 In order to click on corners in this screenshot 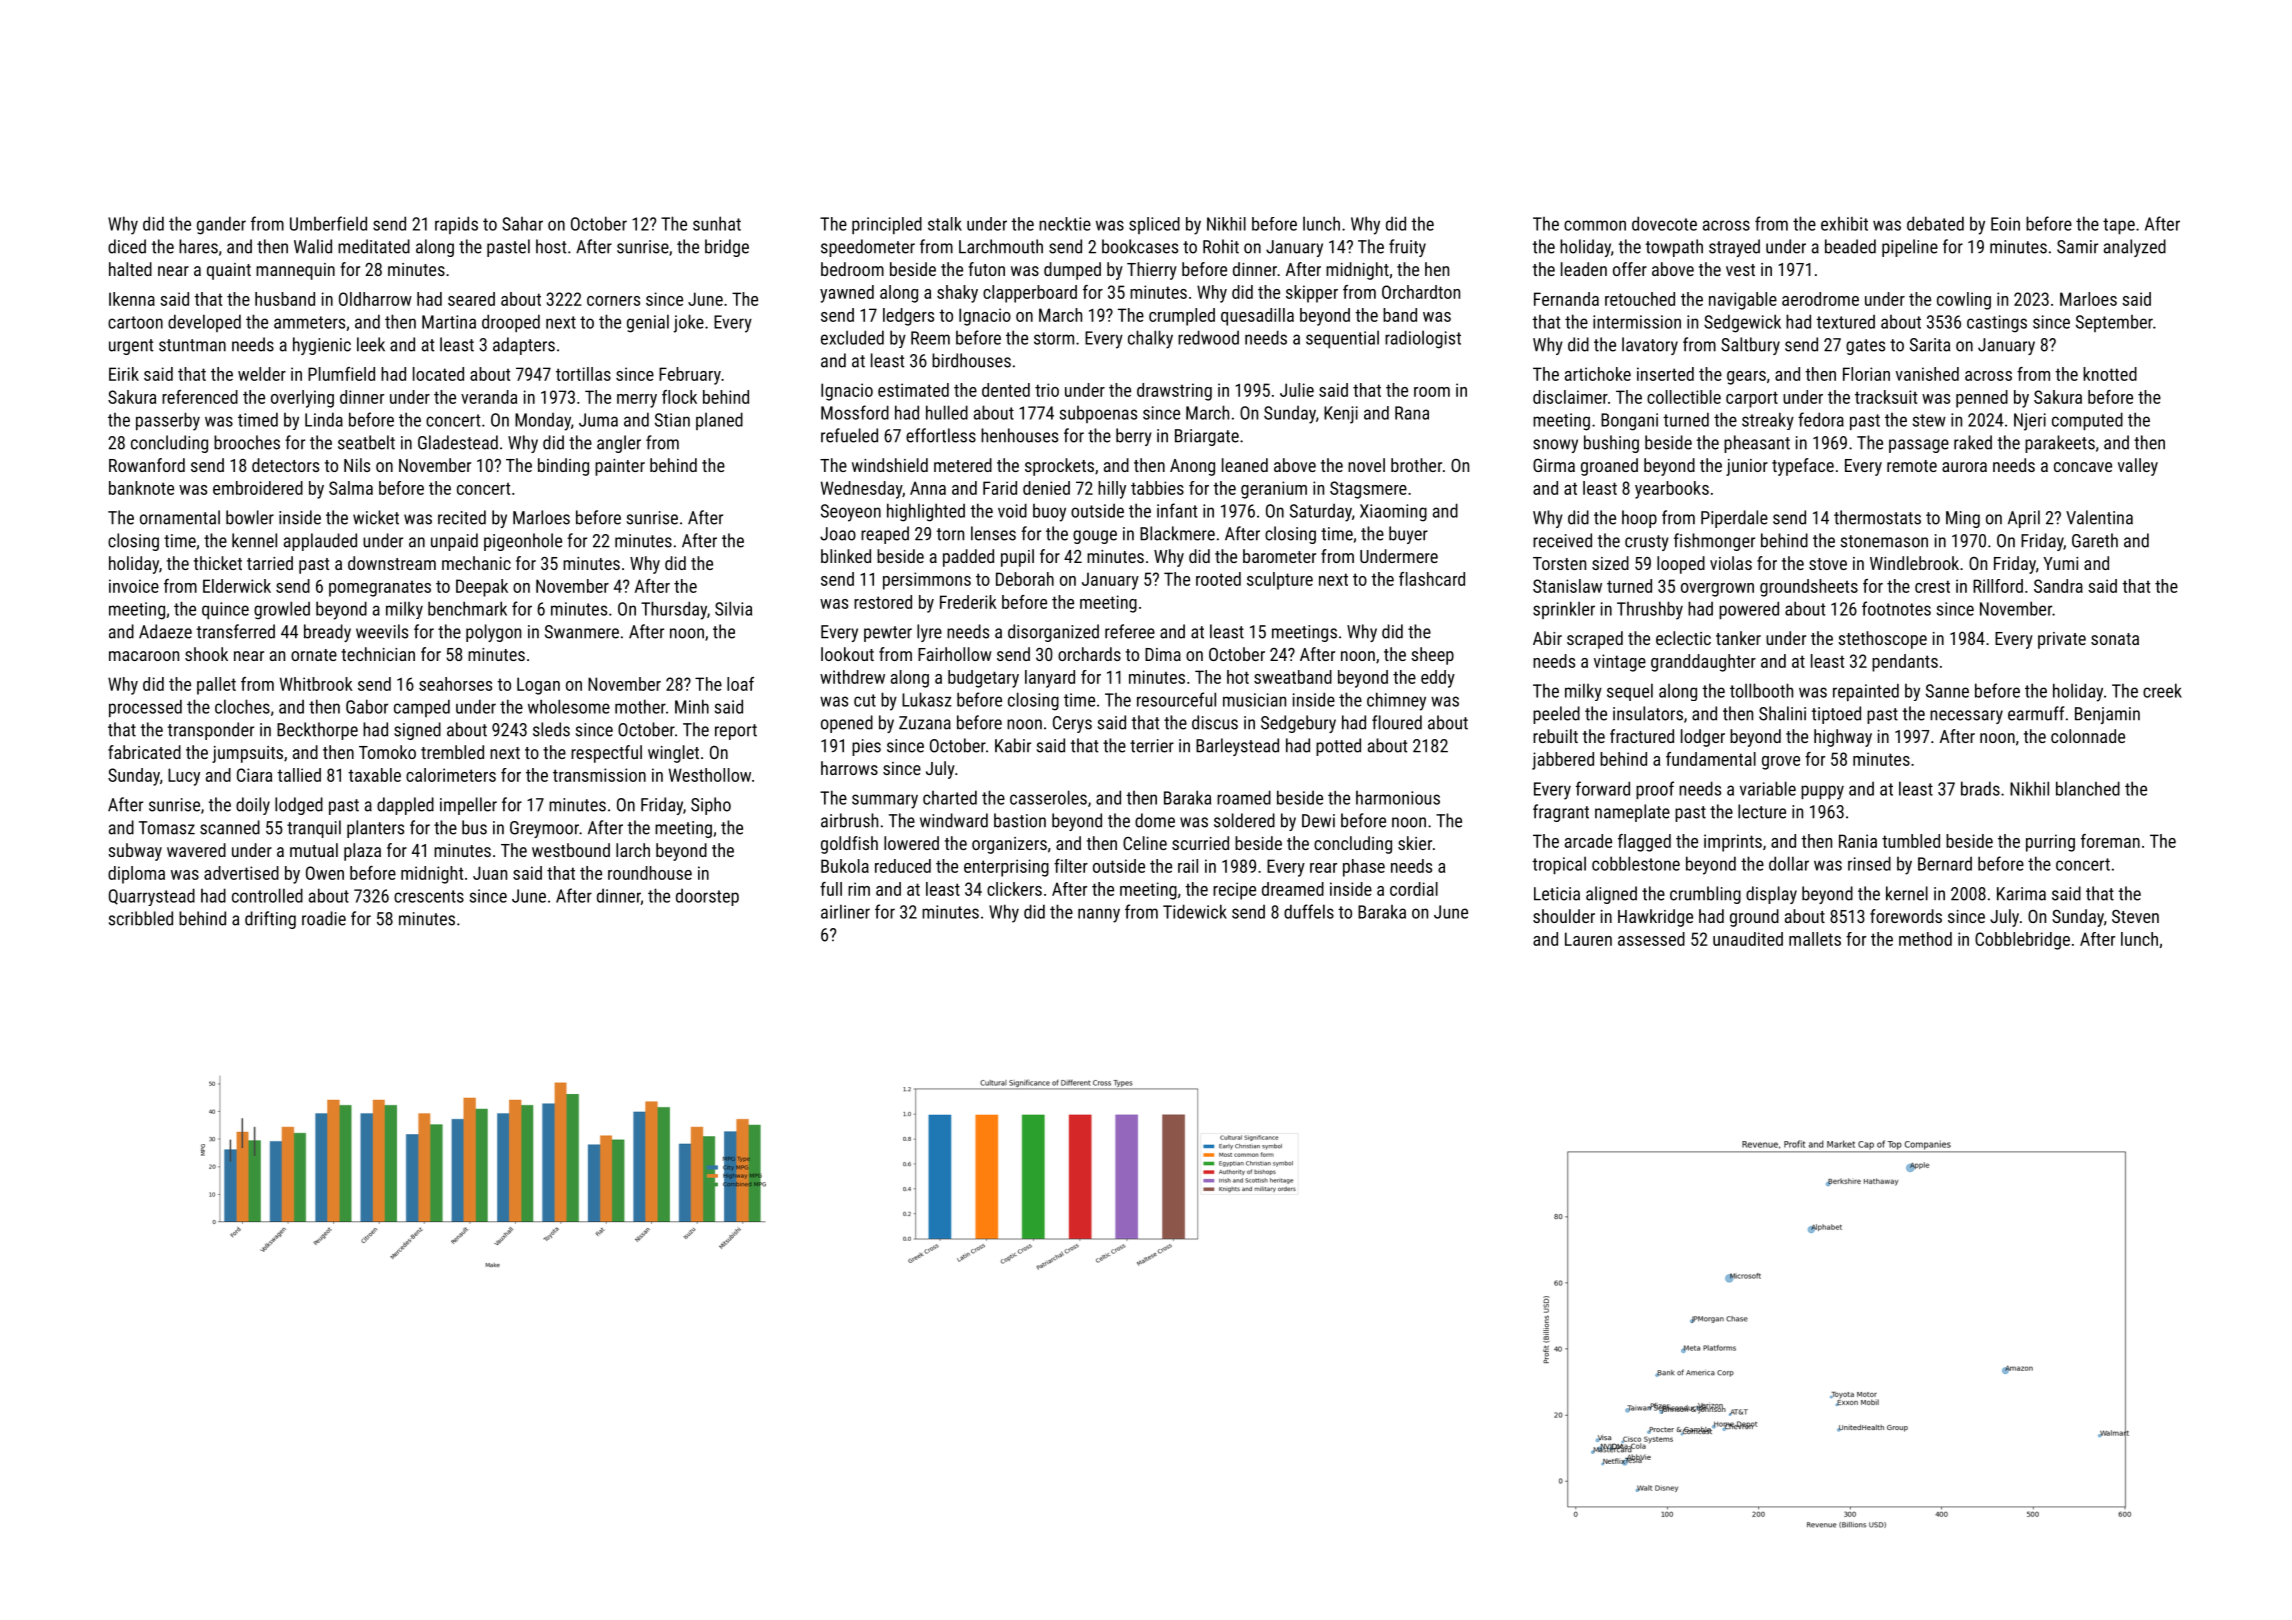, I will do `click(613, 301)`.
